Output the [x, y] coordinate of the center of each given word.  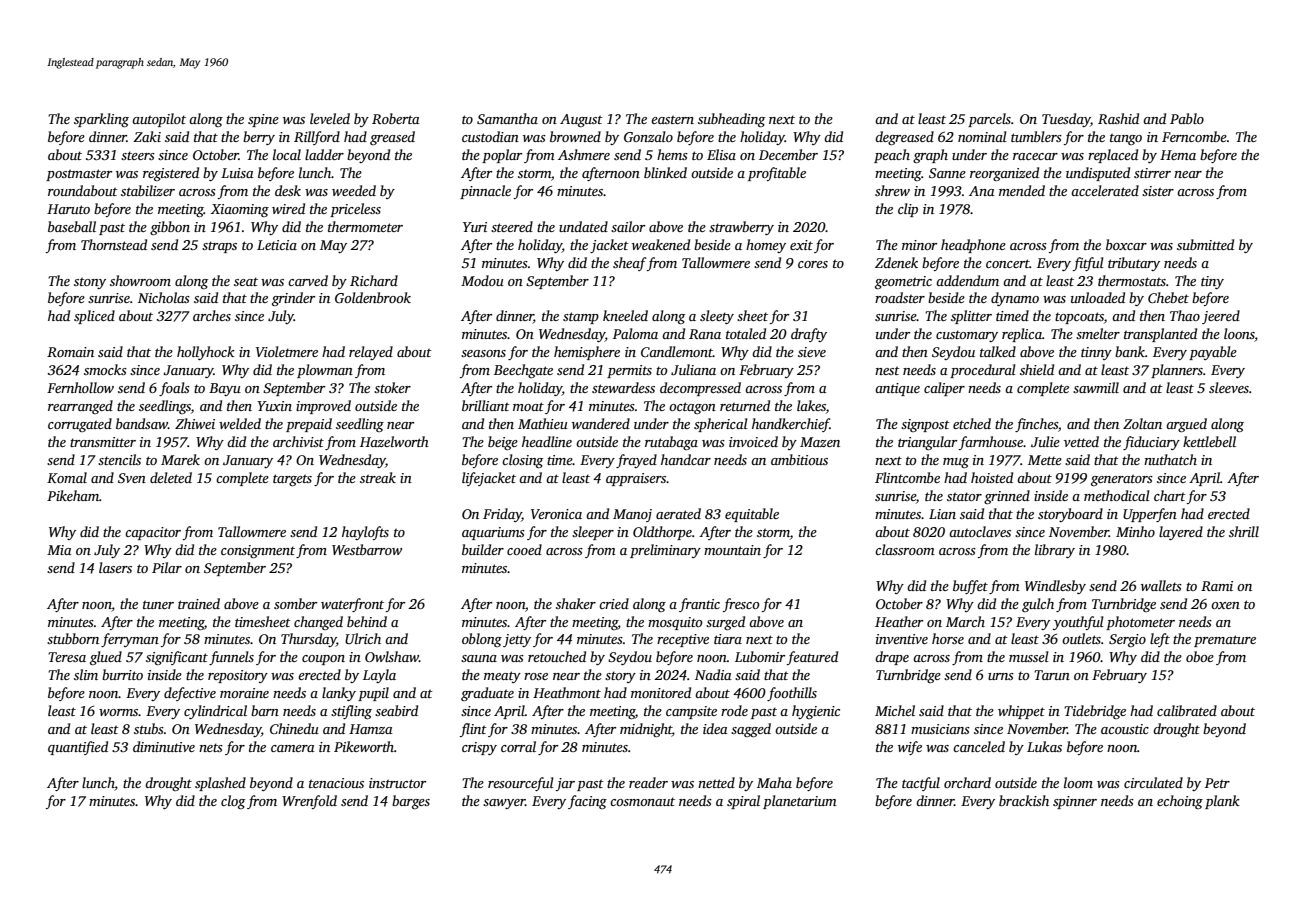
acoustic [1125, 729]
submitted [1205, 244]
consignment [258, 551]
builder [483, 549]
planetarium [800, 802]
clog [233, 802]
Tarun [1052, 675]
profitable [777, 174]
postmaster [79, 175]
